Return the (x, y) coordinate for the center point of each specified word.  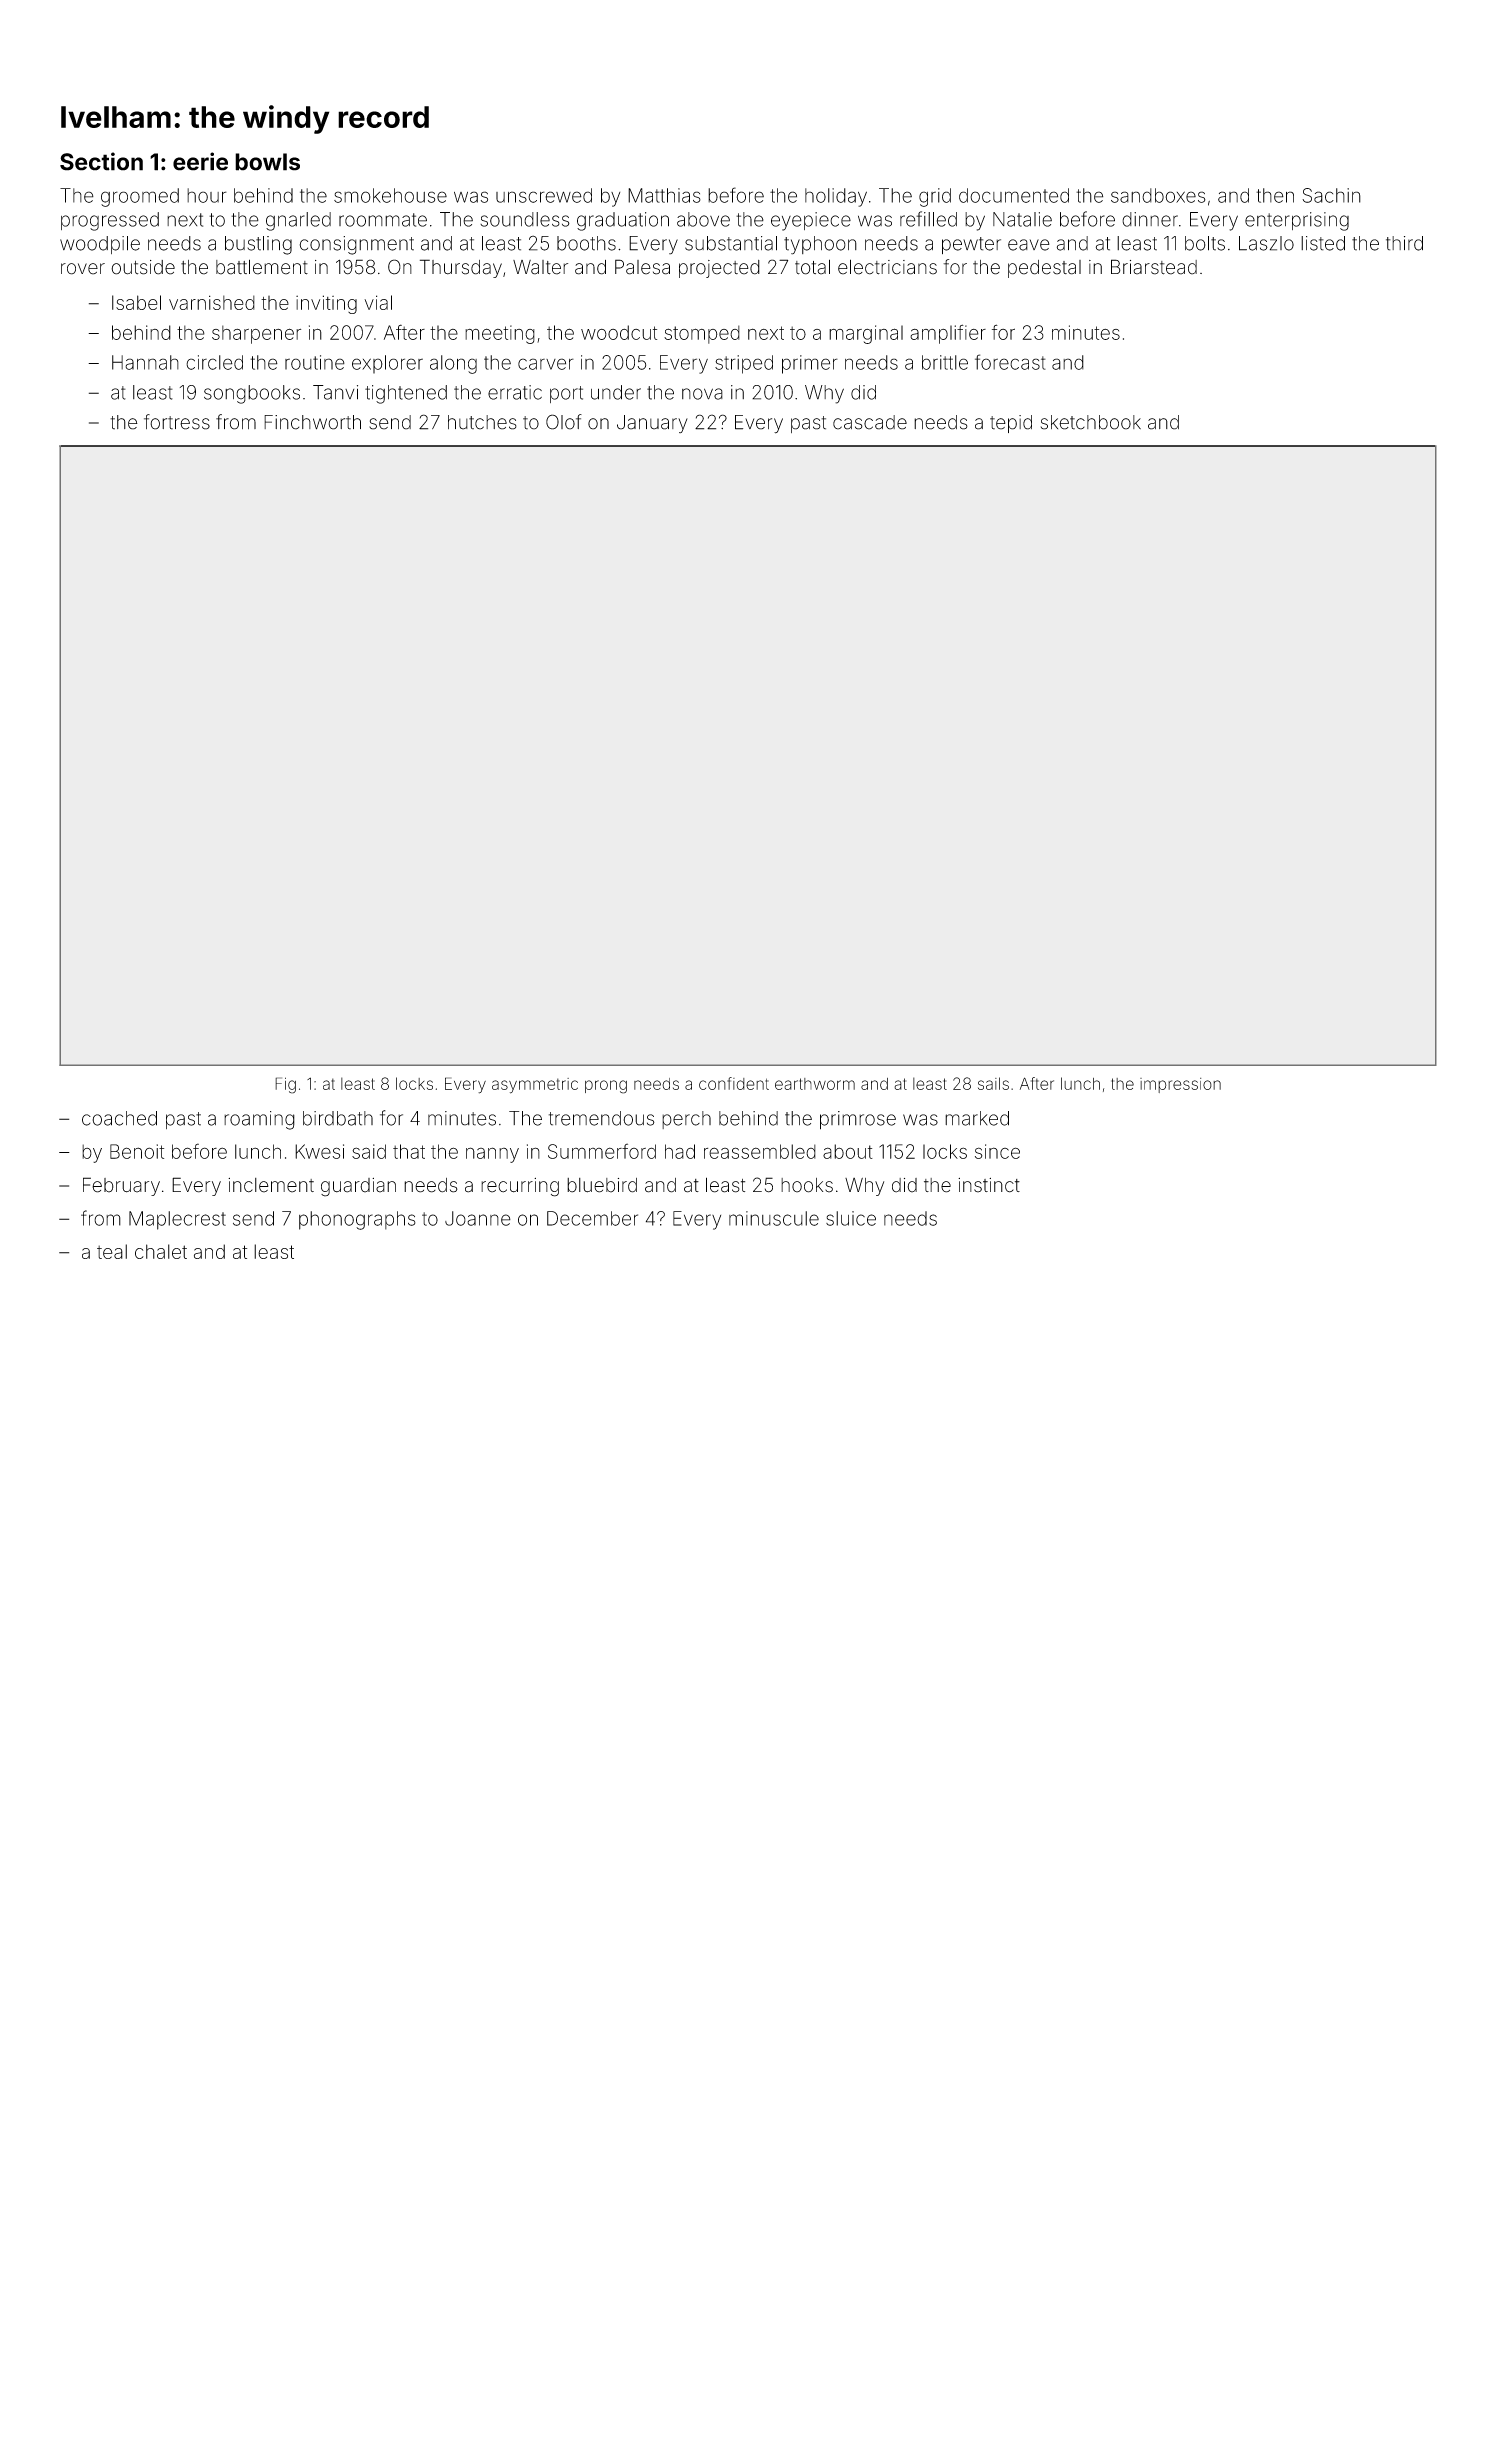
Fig (285, 1085)
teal (112, 1251)
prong (606, 1087)
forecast (1010, 362)
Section (101, 161)
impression (1180, 1085)
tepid (1011, 424)
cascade (870, 422)
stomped (702, 334)
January (652, 424)
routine (315, 362)
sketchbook (1091, 422)
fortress (177, 422)
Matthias (664, 195)
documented (1014, 195)
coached (119, 1118)
